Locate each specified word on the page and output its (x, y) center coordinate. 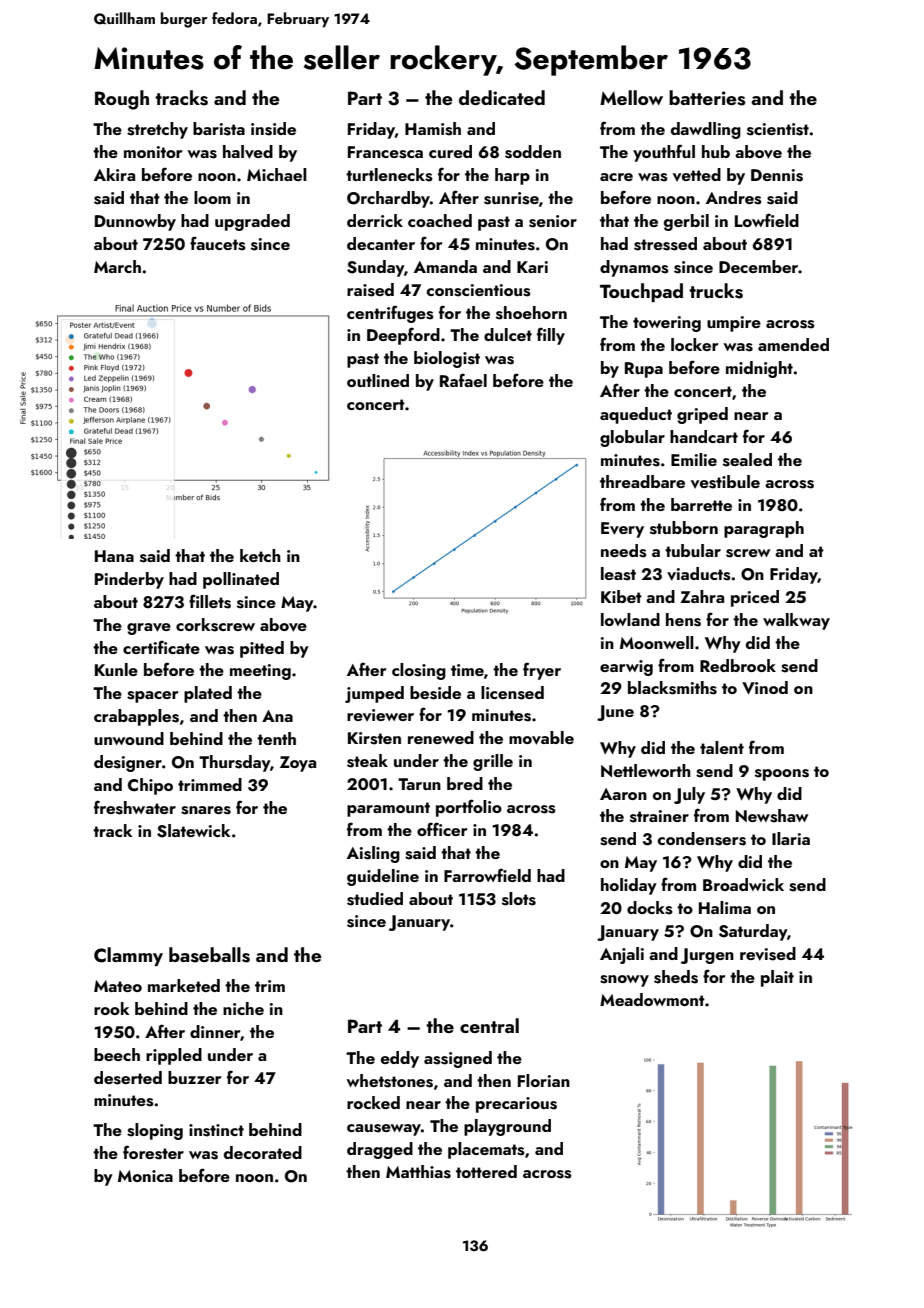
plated (208, 694)
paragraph (764, 529)
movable (541, 738)
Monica (145, 1176)
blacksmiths (672, 688)
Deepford (403, 336)
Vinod (765, 688)
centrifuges (390, 314)
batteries (707, 98)
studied (375, 899)
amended (793, 344)
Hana (114, 556)
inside (273, 129)
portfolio (469, 808)
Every (622, 530)
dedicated (502, 97)
